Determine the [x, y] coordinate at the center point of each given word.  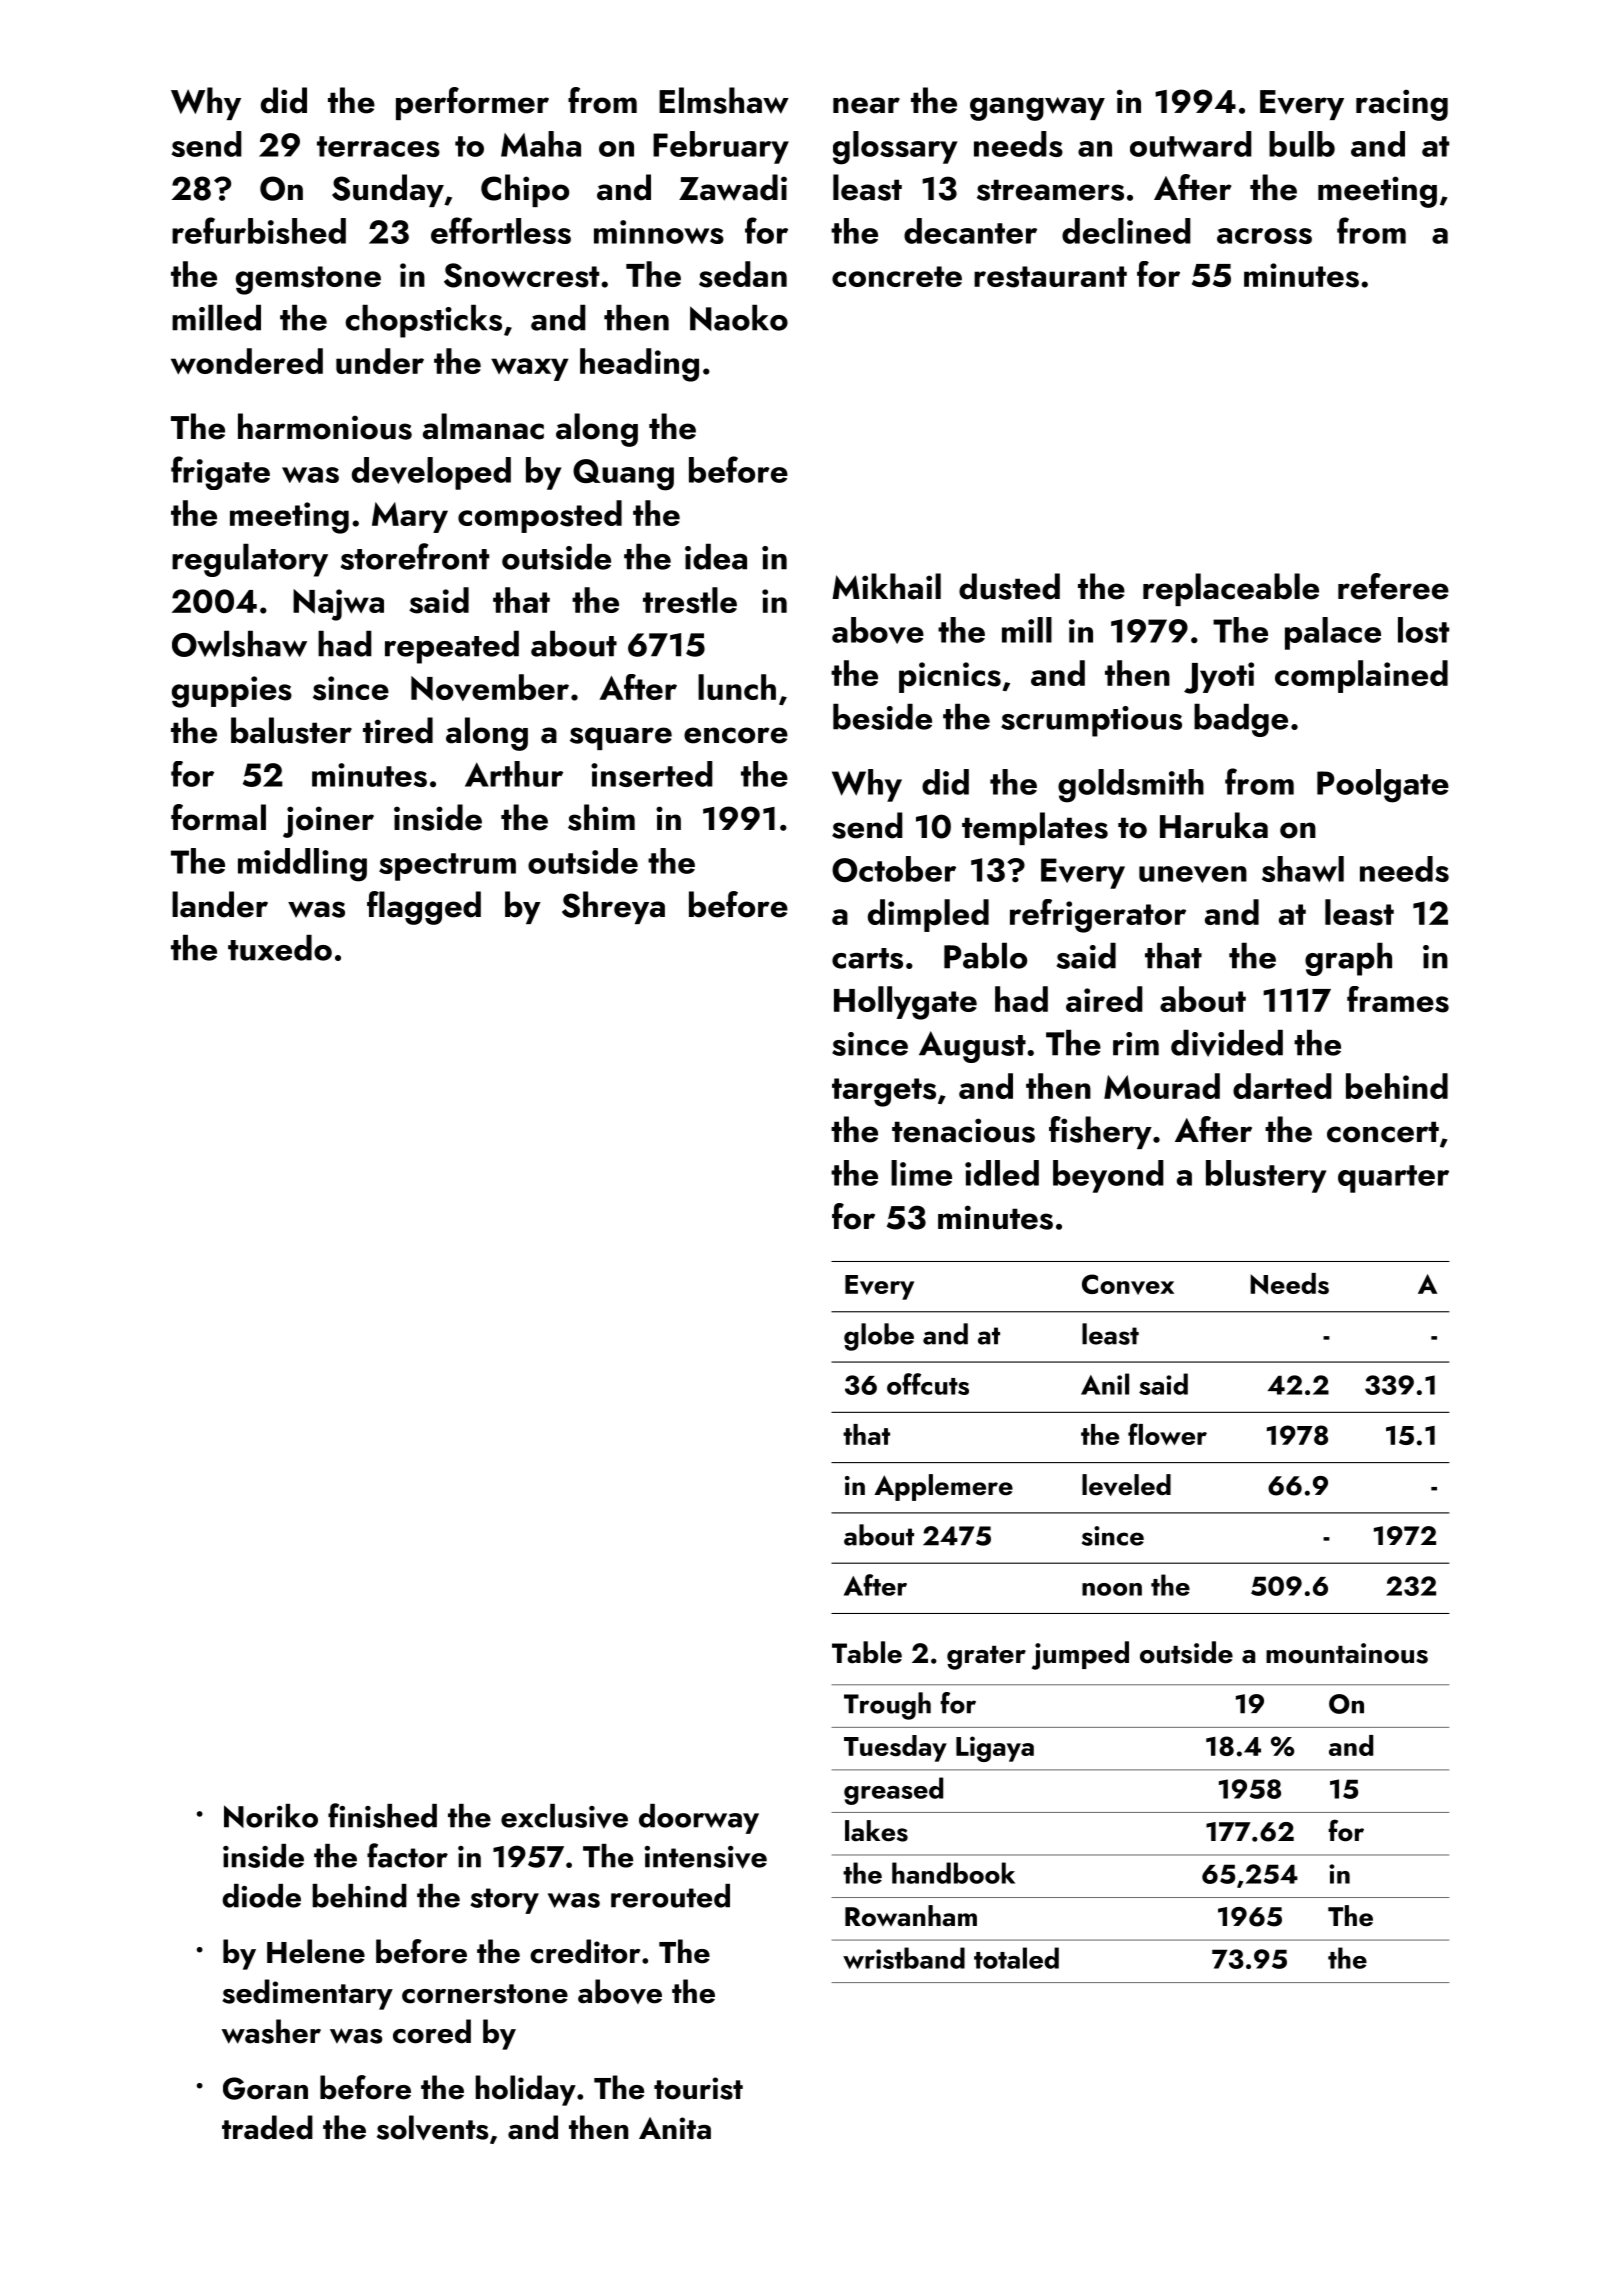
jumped [1080, 1655]
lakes [876, 1831]
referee [1393, 586]
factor [407, 1855]
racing [1402, 105]
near [866, 105]
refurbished [259, 230]
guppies [232, 692]
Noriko [271, 1816]
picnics [950, 677]
